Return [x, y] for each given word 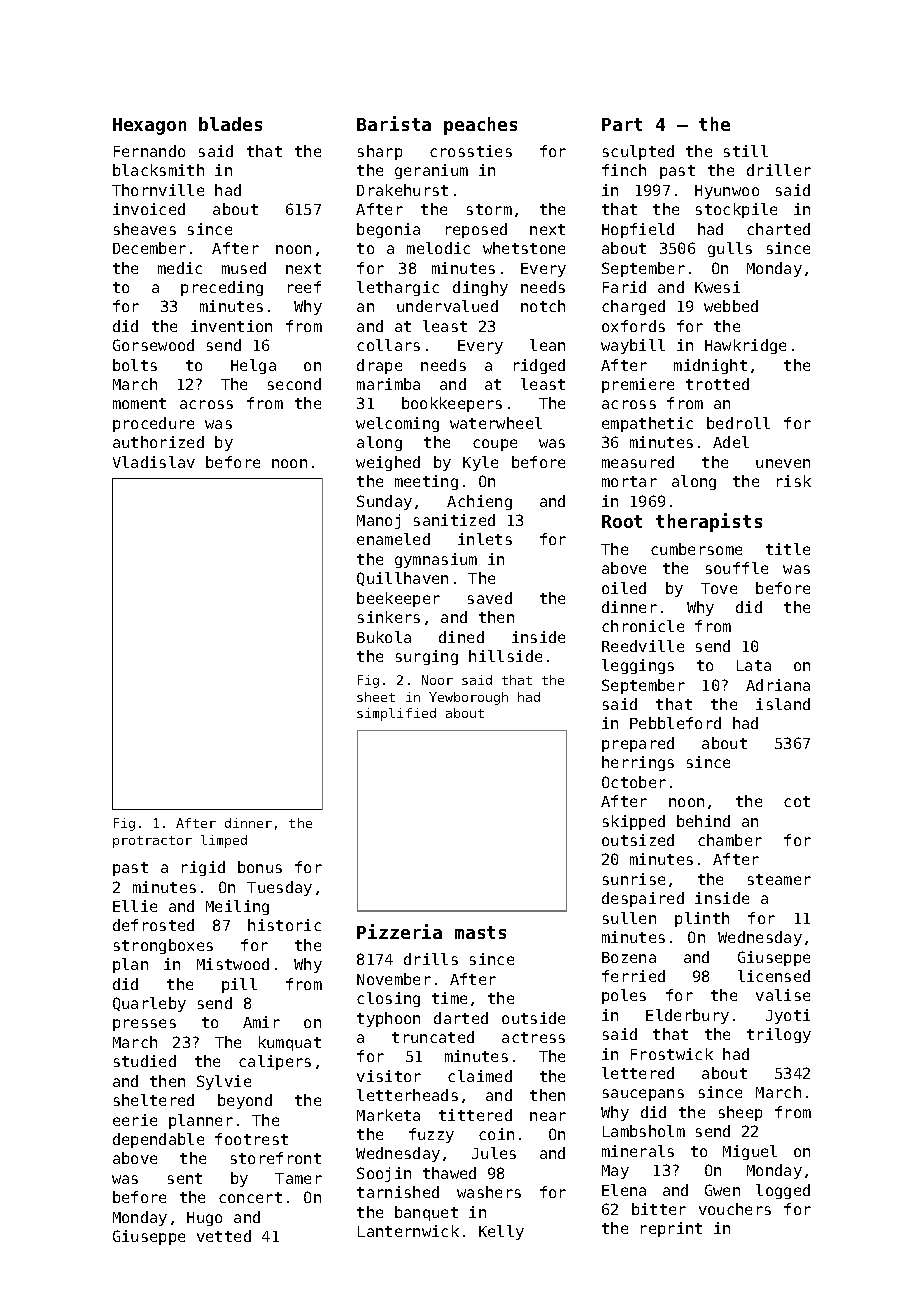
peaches [480, 126]
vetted [224, 1236]
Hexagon [149, 126]
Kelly [501, 1232]
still [746, 151]
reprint [671, 1229]
